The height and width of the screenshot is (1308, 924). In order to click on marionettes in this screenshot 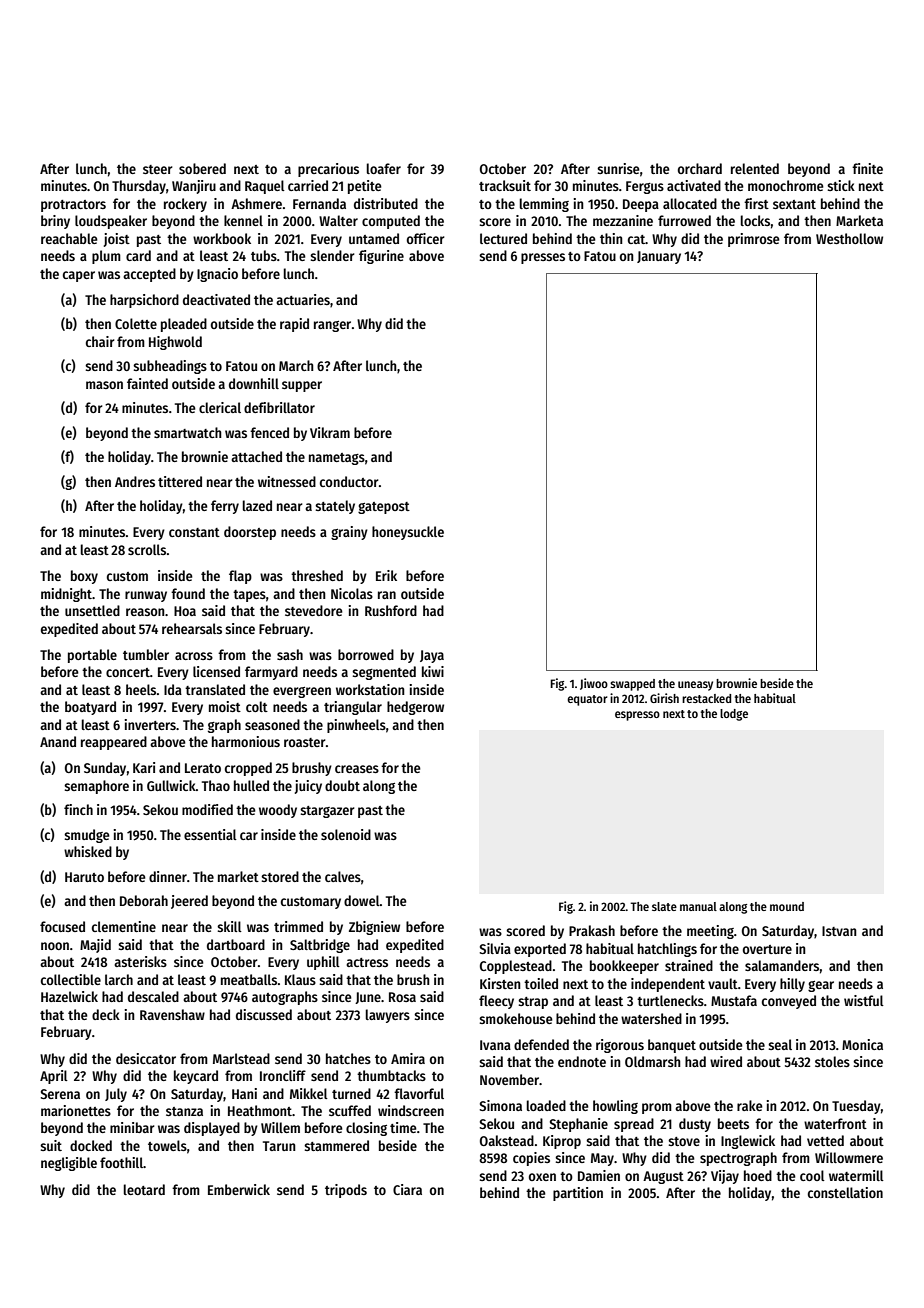, I will do `click(76, 1110)`.
